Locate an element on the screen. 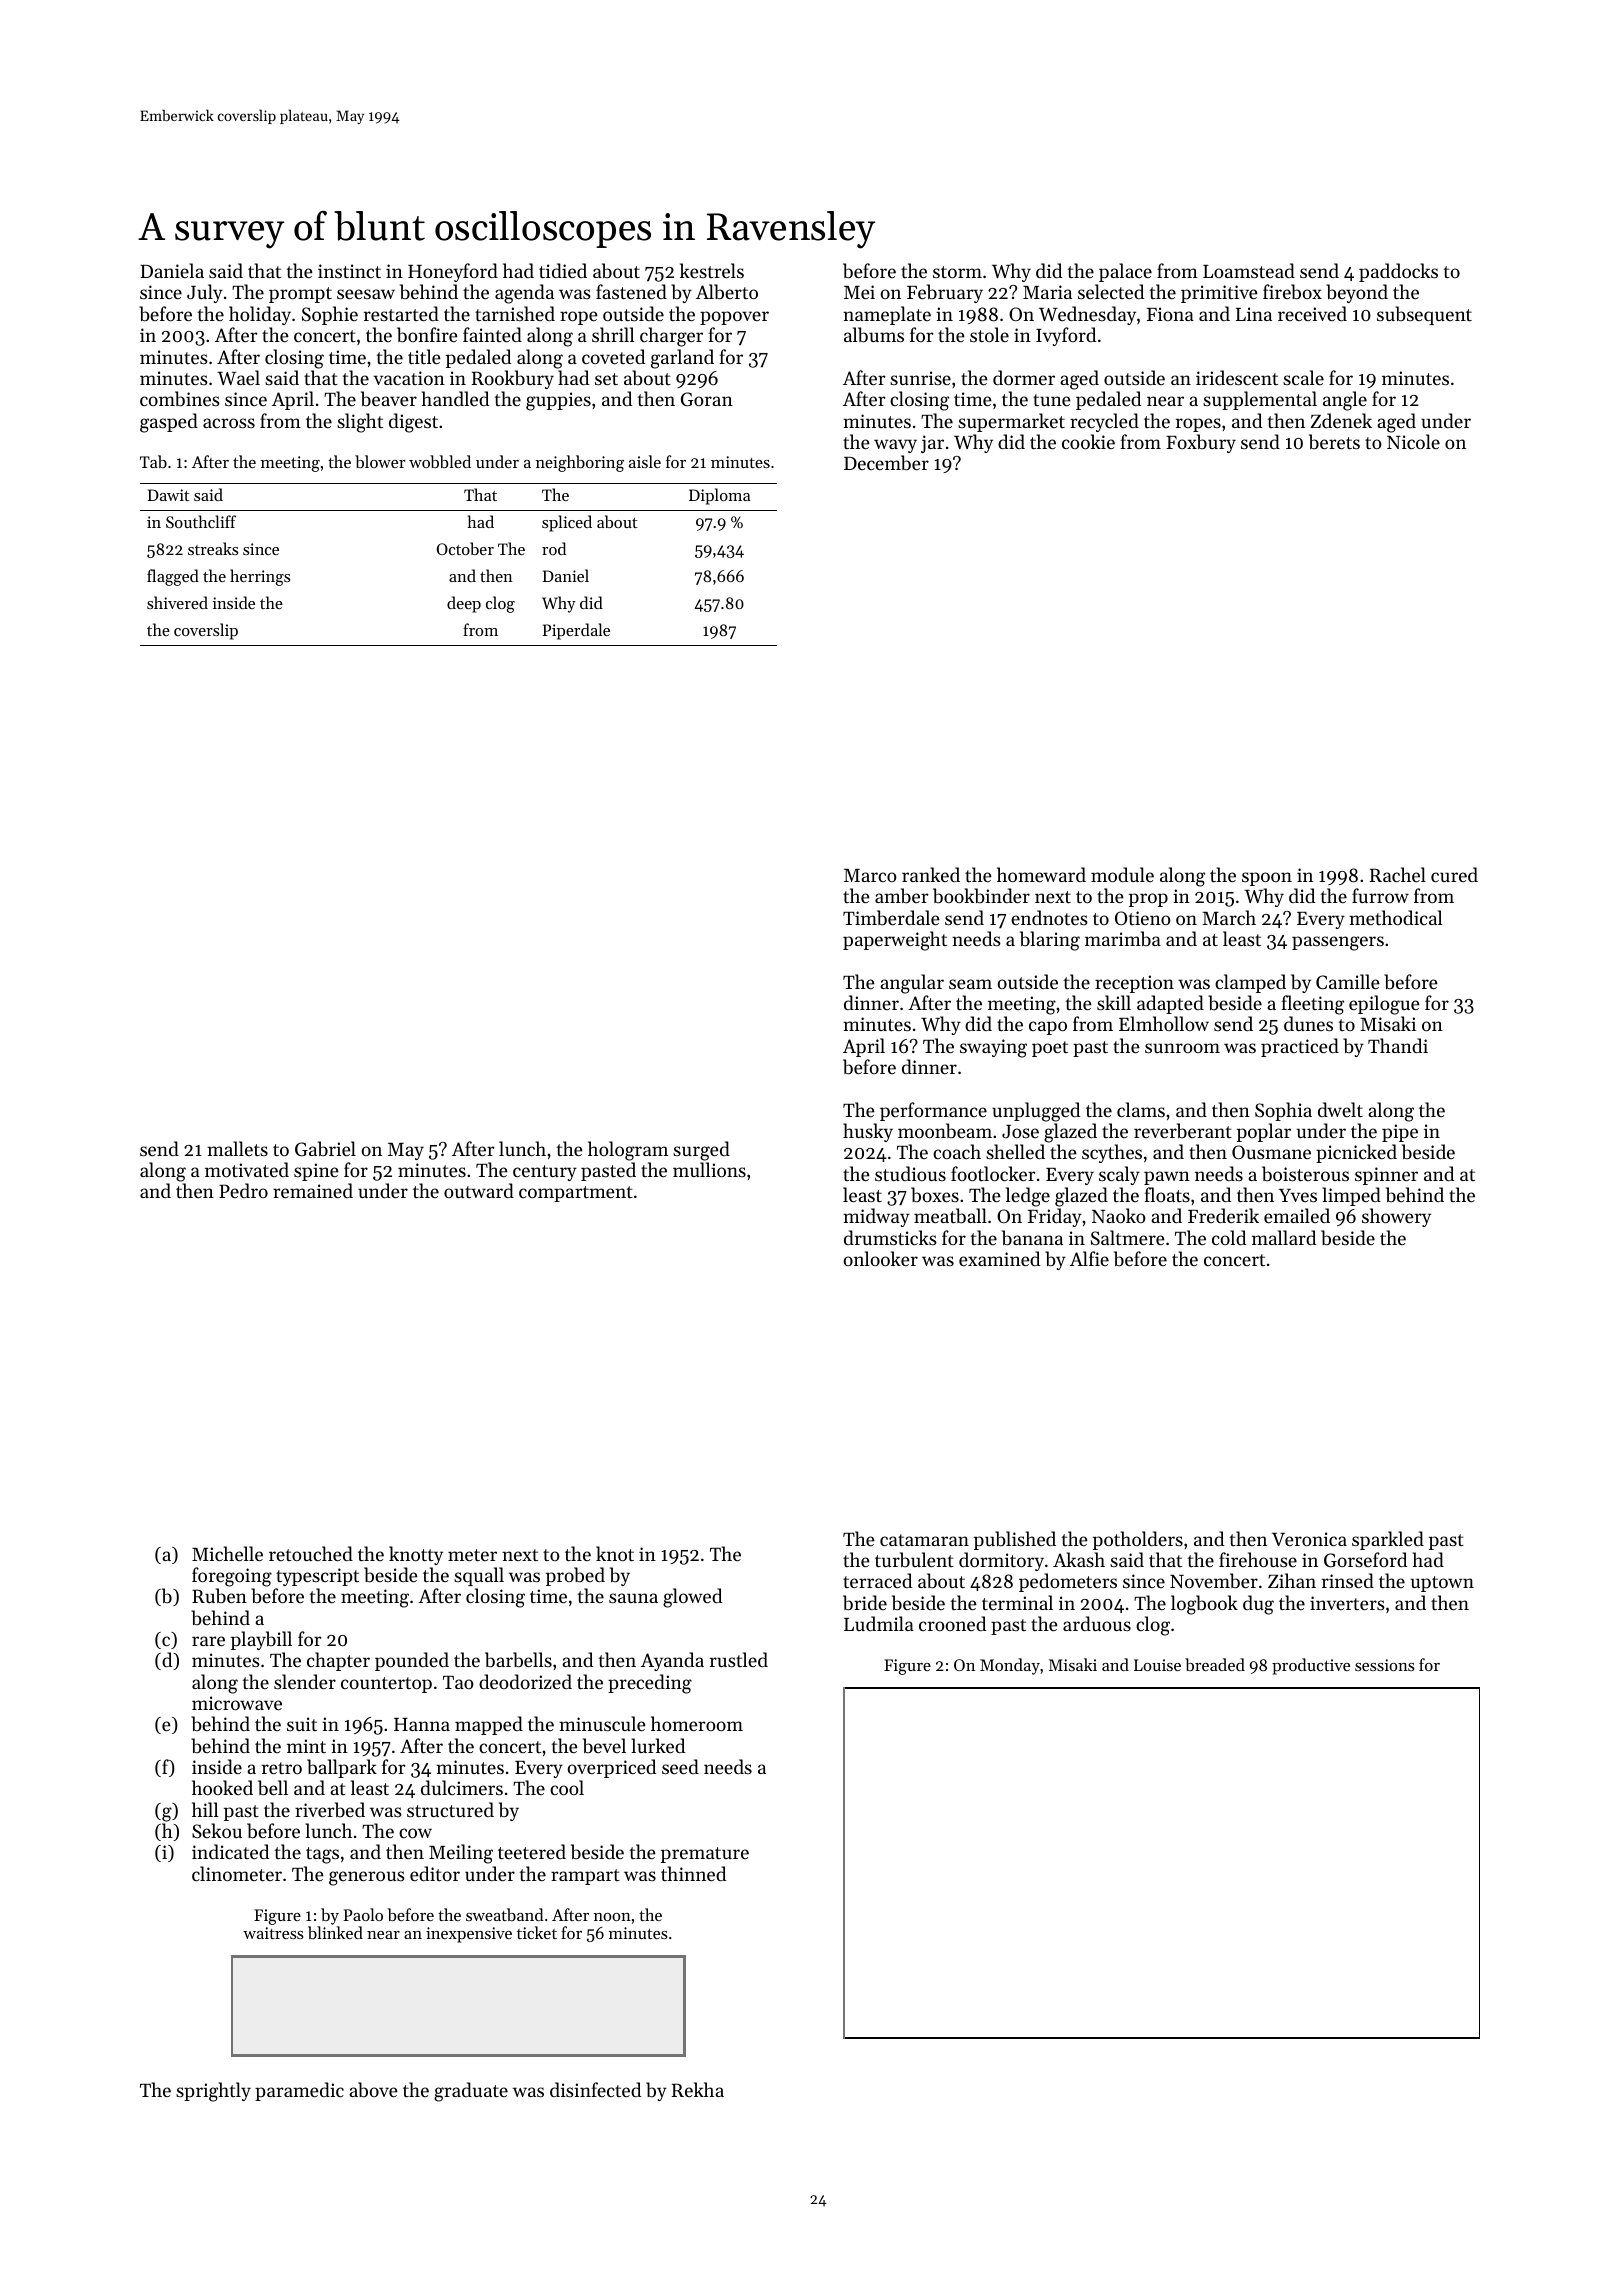 The image size is (1620, 2292). mallets is located at coordinates (237, 1148).
